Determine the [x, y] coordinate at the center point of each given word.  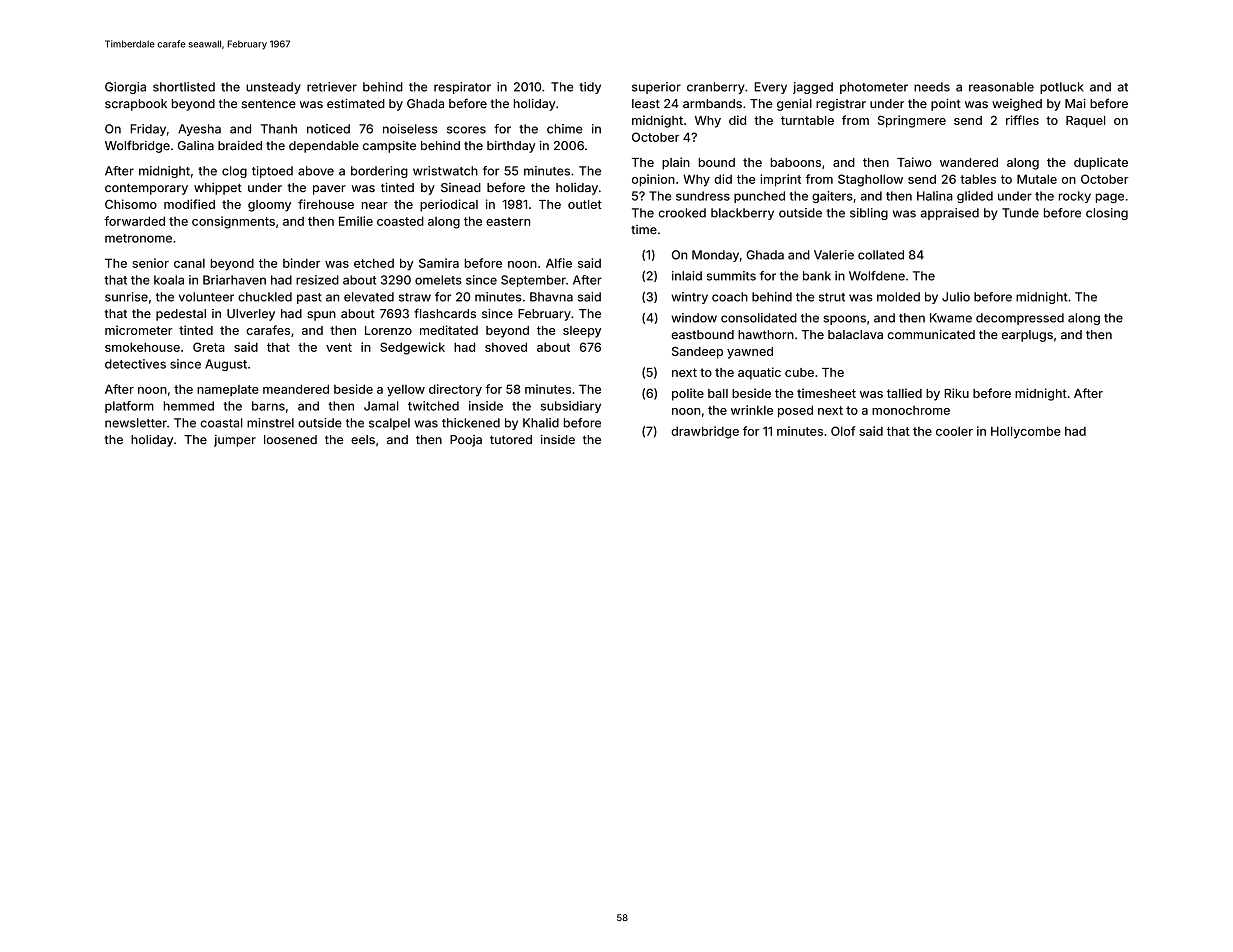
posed [795, 411]
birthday [511, 147]
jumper [235, 441]
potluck [1062, 88]
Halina [935, 196]
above [316, 171]
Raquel [1085, 122]
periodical [449, 205]
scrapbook [136, 105]
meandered [296, 389]
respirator [462, 88]
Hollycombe [1026, 432]
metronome [138, 238]
